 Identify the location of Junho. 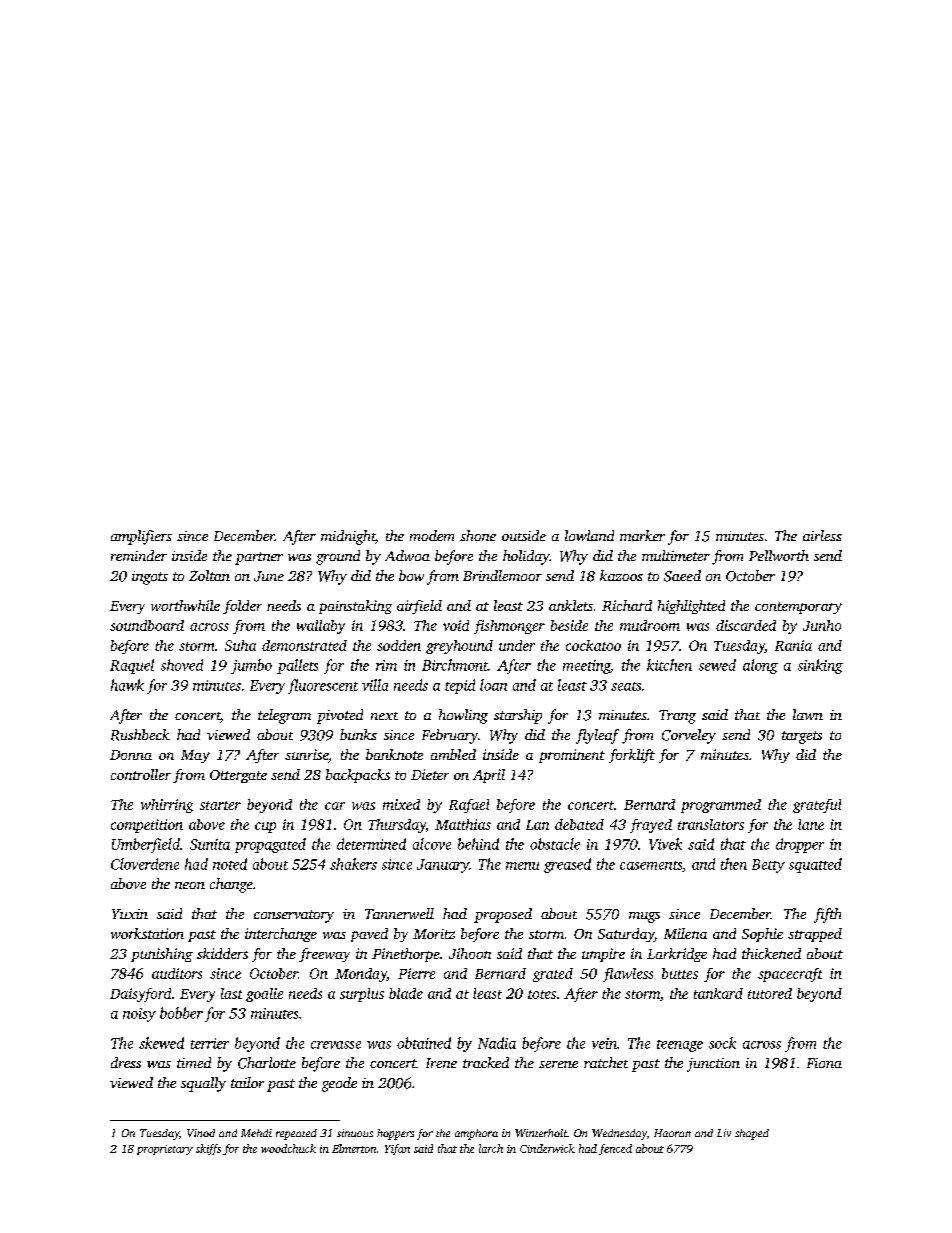
(822, 625).
